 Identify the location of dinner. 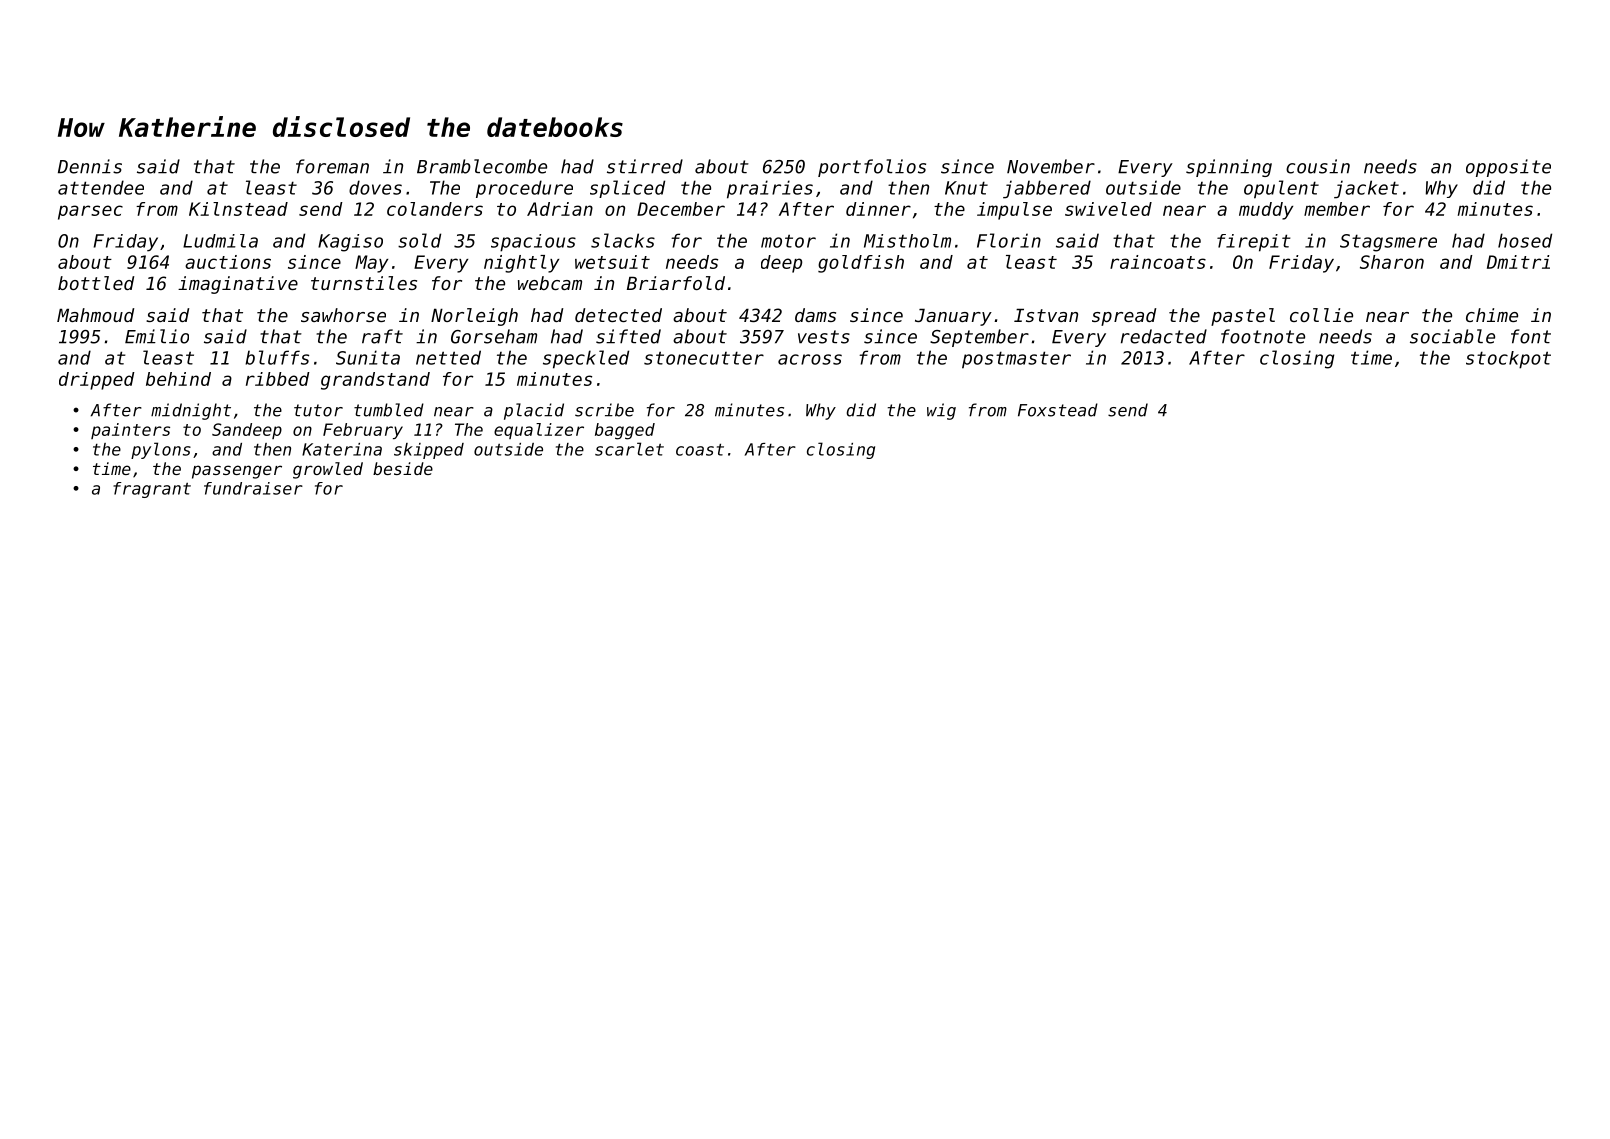
(878, 209).
